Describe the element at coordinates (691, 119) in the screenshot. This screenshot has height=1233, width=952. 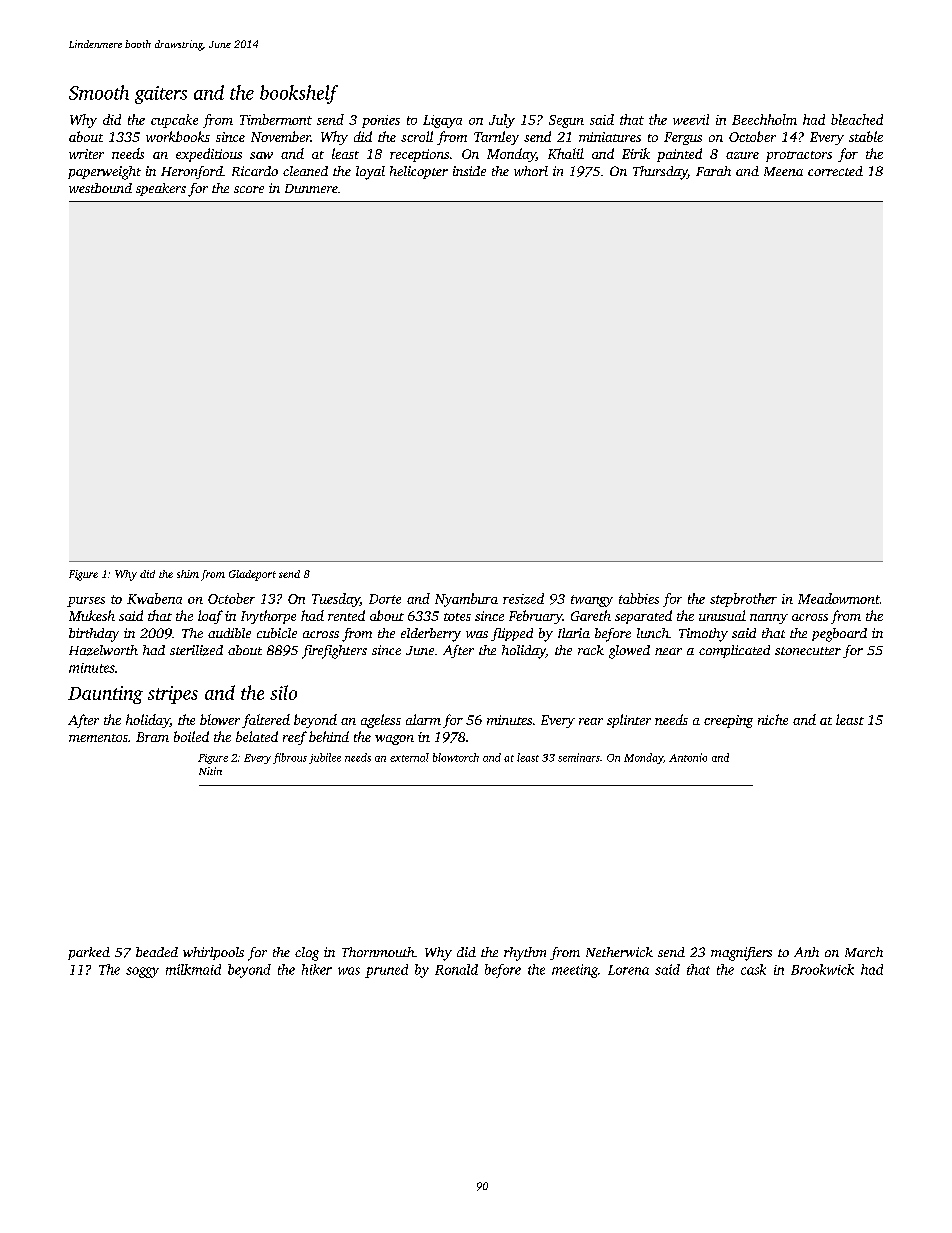
I see `weevil` at that location.
